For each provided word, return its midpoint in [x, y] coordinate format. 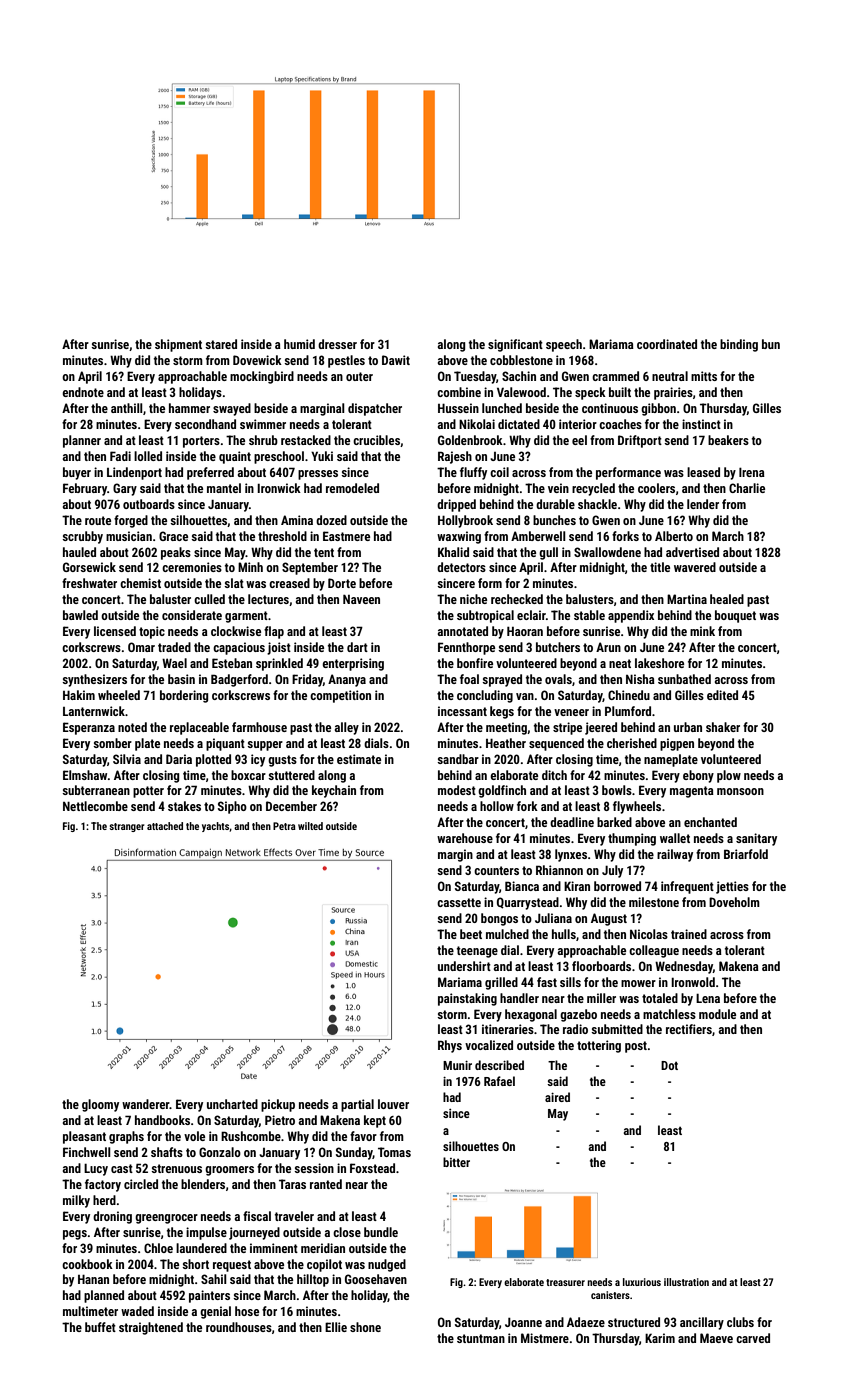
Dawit [396, 360]
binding [739, 345]
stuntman [481, 1338]
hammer [189, 408]
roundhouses [239, 1327]
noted [132, 727]
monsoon [740, 791]
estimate [359, 759]
